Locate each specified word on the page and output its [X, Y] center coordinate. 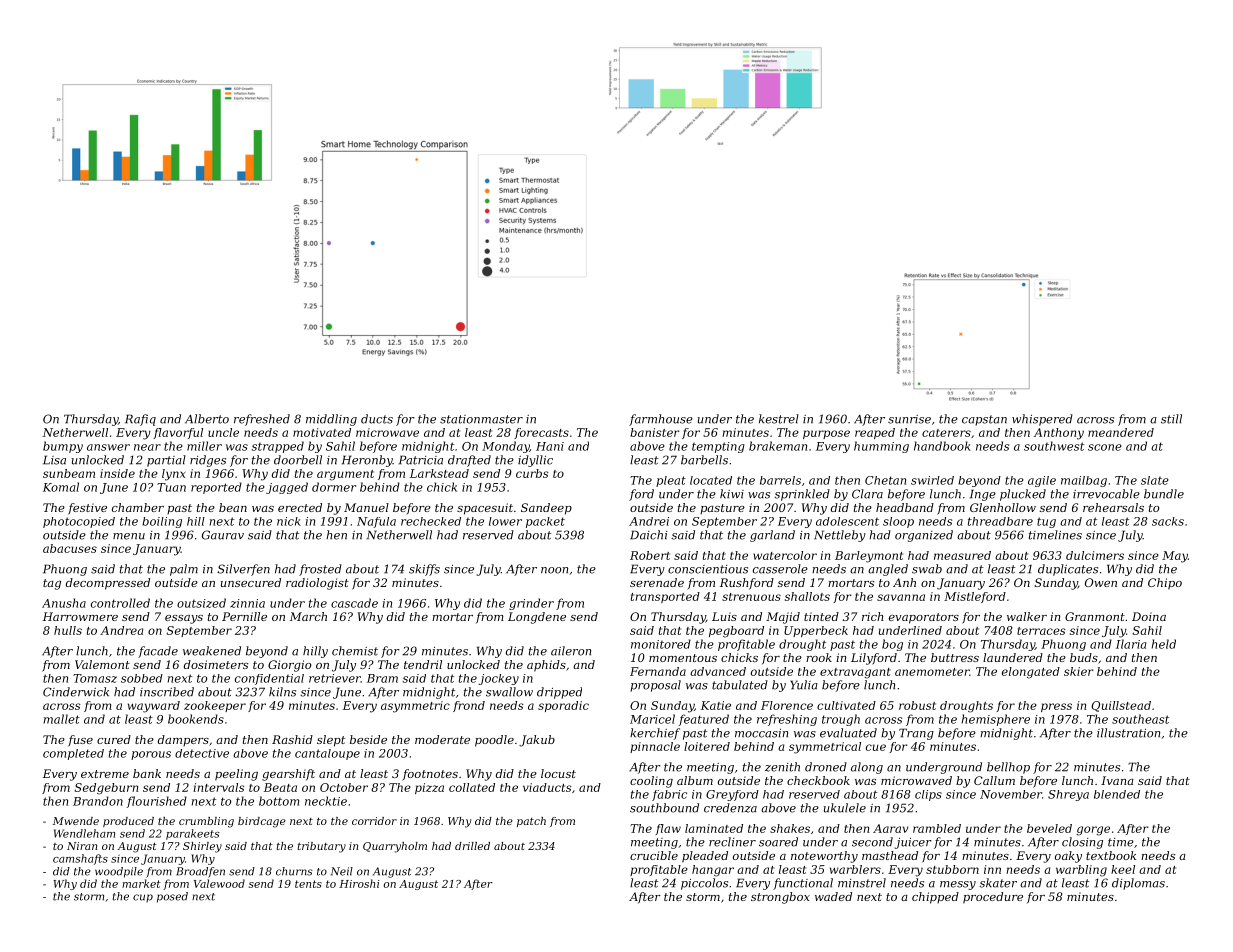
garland [772, 536]
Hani [550, 446]
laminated [714, 828]
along [867, 768]
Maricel [652, 719]
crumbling [206, 822]
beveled [1049, 828]
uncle [223, 432]
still [1171, 419]
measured [962, 555]
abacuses [70, 548]
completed [73, 754]
